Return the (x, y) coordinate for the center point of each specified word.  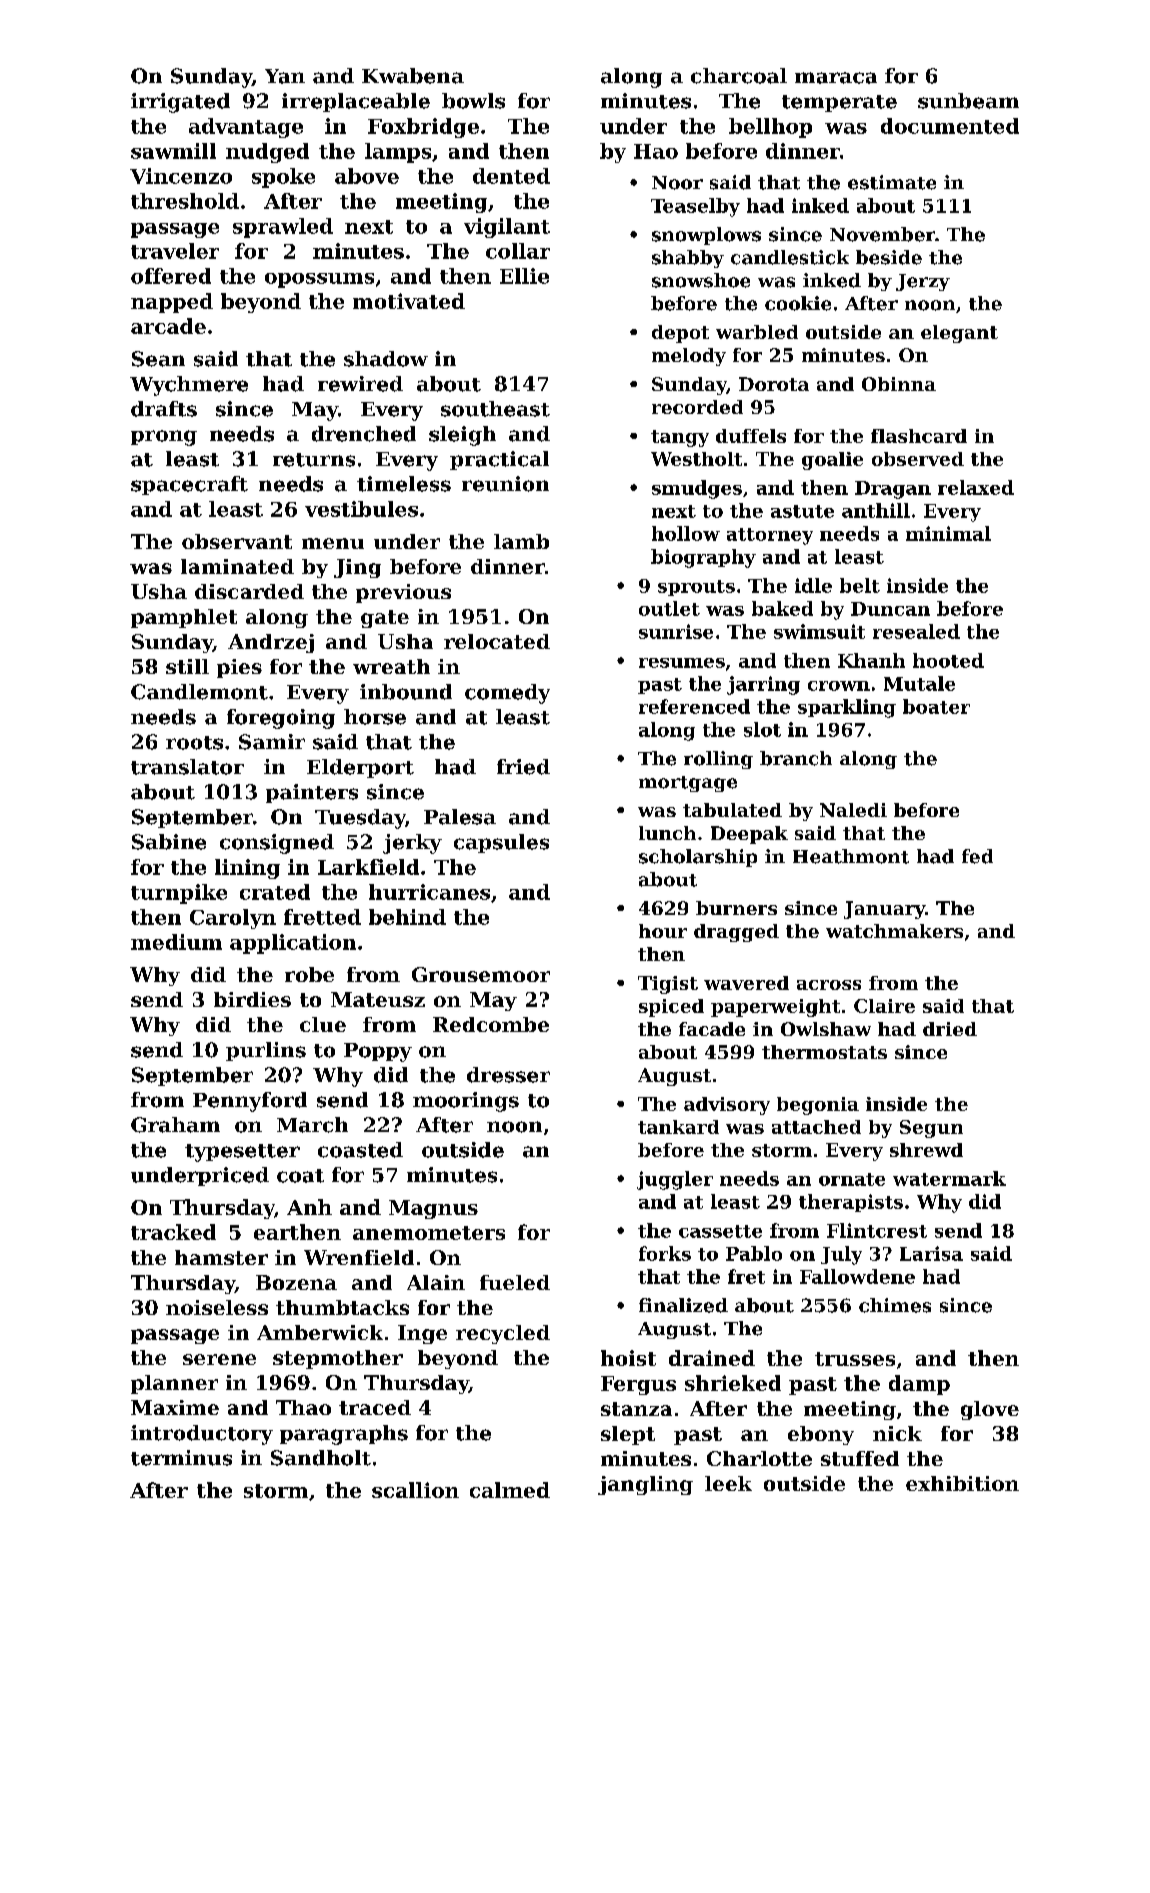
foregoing (281, 719)
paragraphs (344, 1435)
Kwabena (413, 76)
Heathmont (851, 856)
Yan (285, 76)
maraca (836, 78)
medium (176, 942)
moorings (466, 1102)
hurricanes (429, 892)
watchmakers (894, 931)
